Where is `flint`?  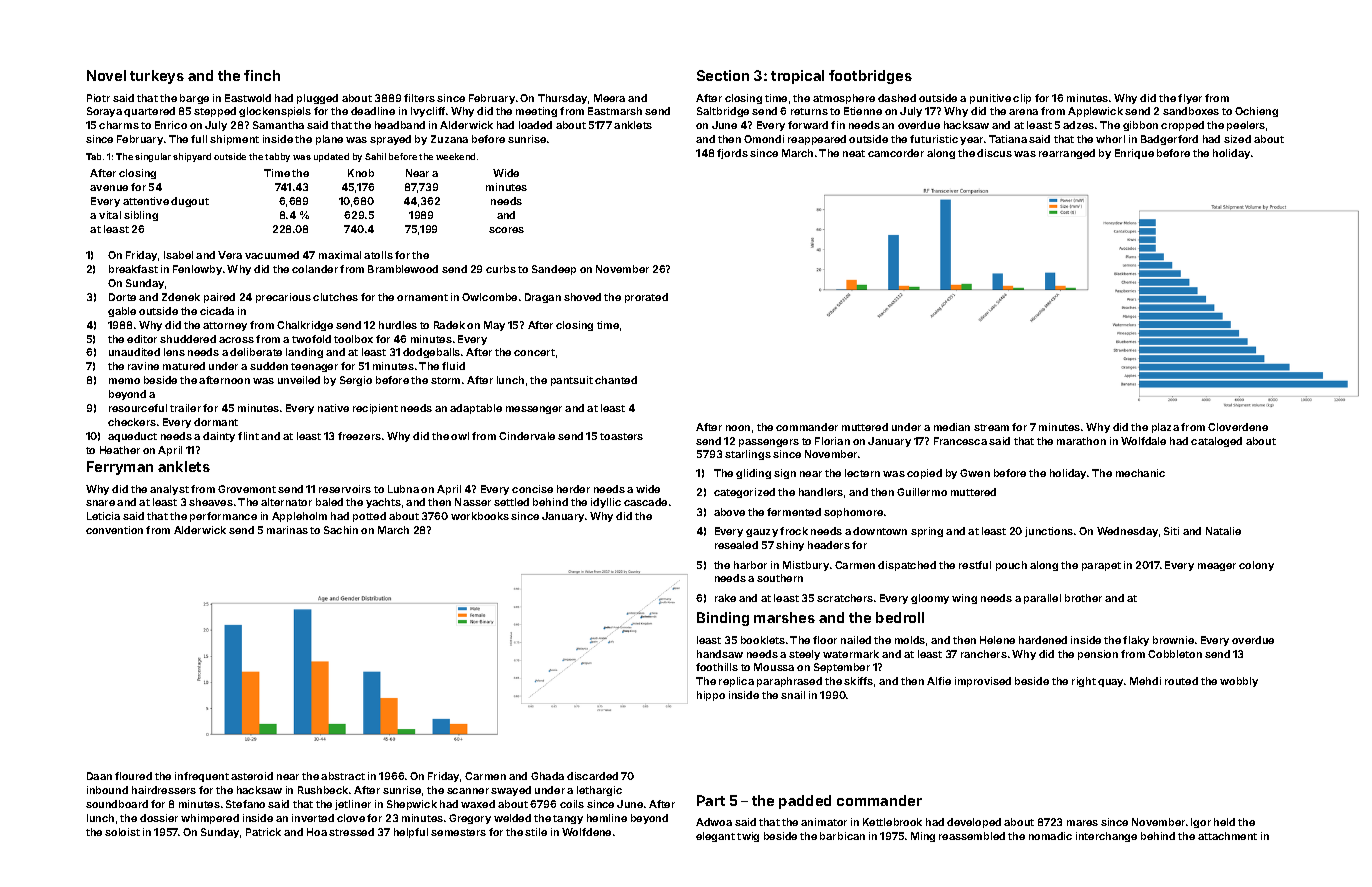 flint is located at coordinates (248, 436).
